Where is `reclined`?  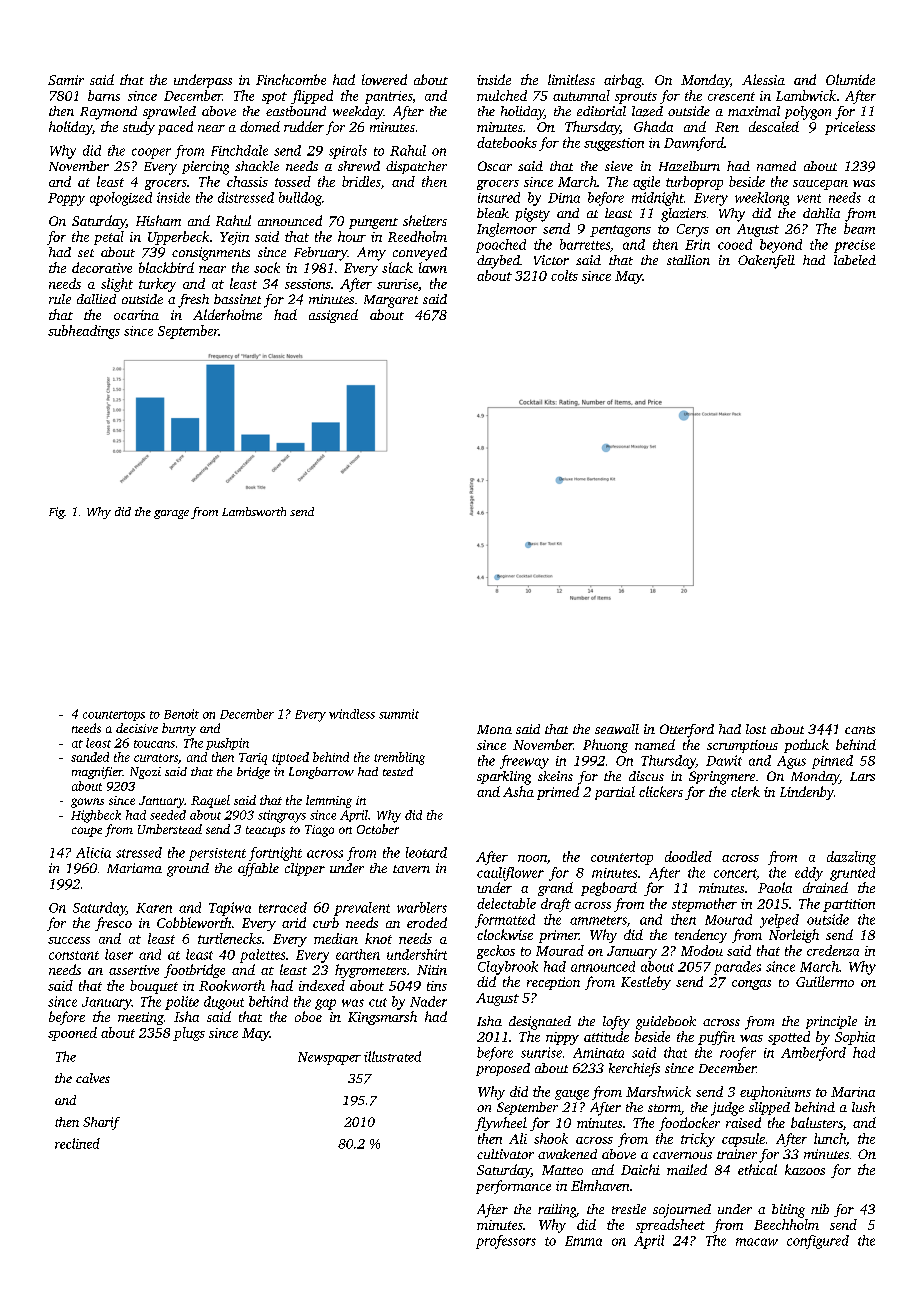 reclined is located at coordinates (77, 1143).
